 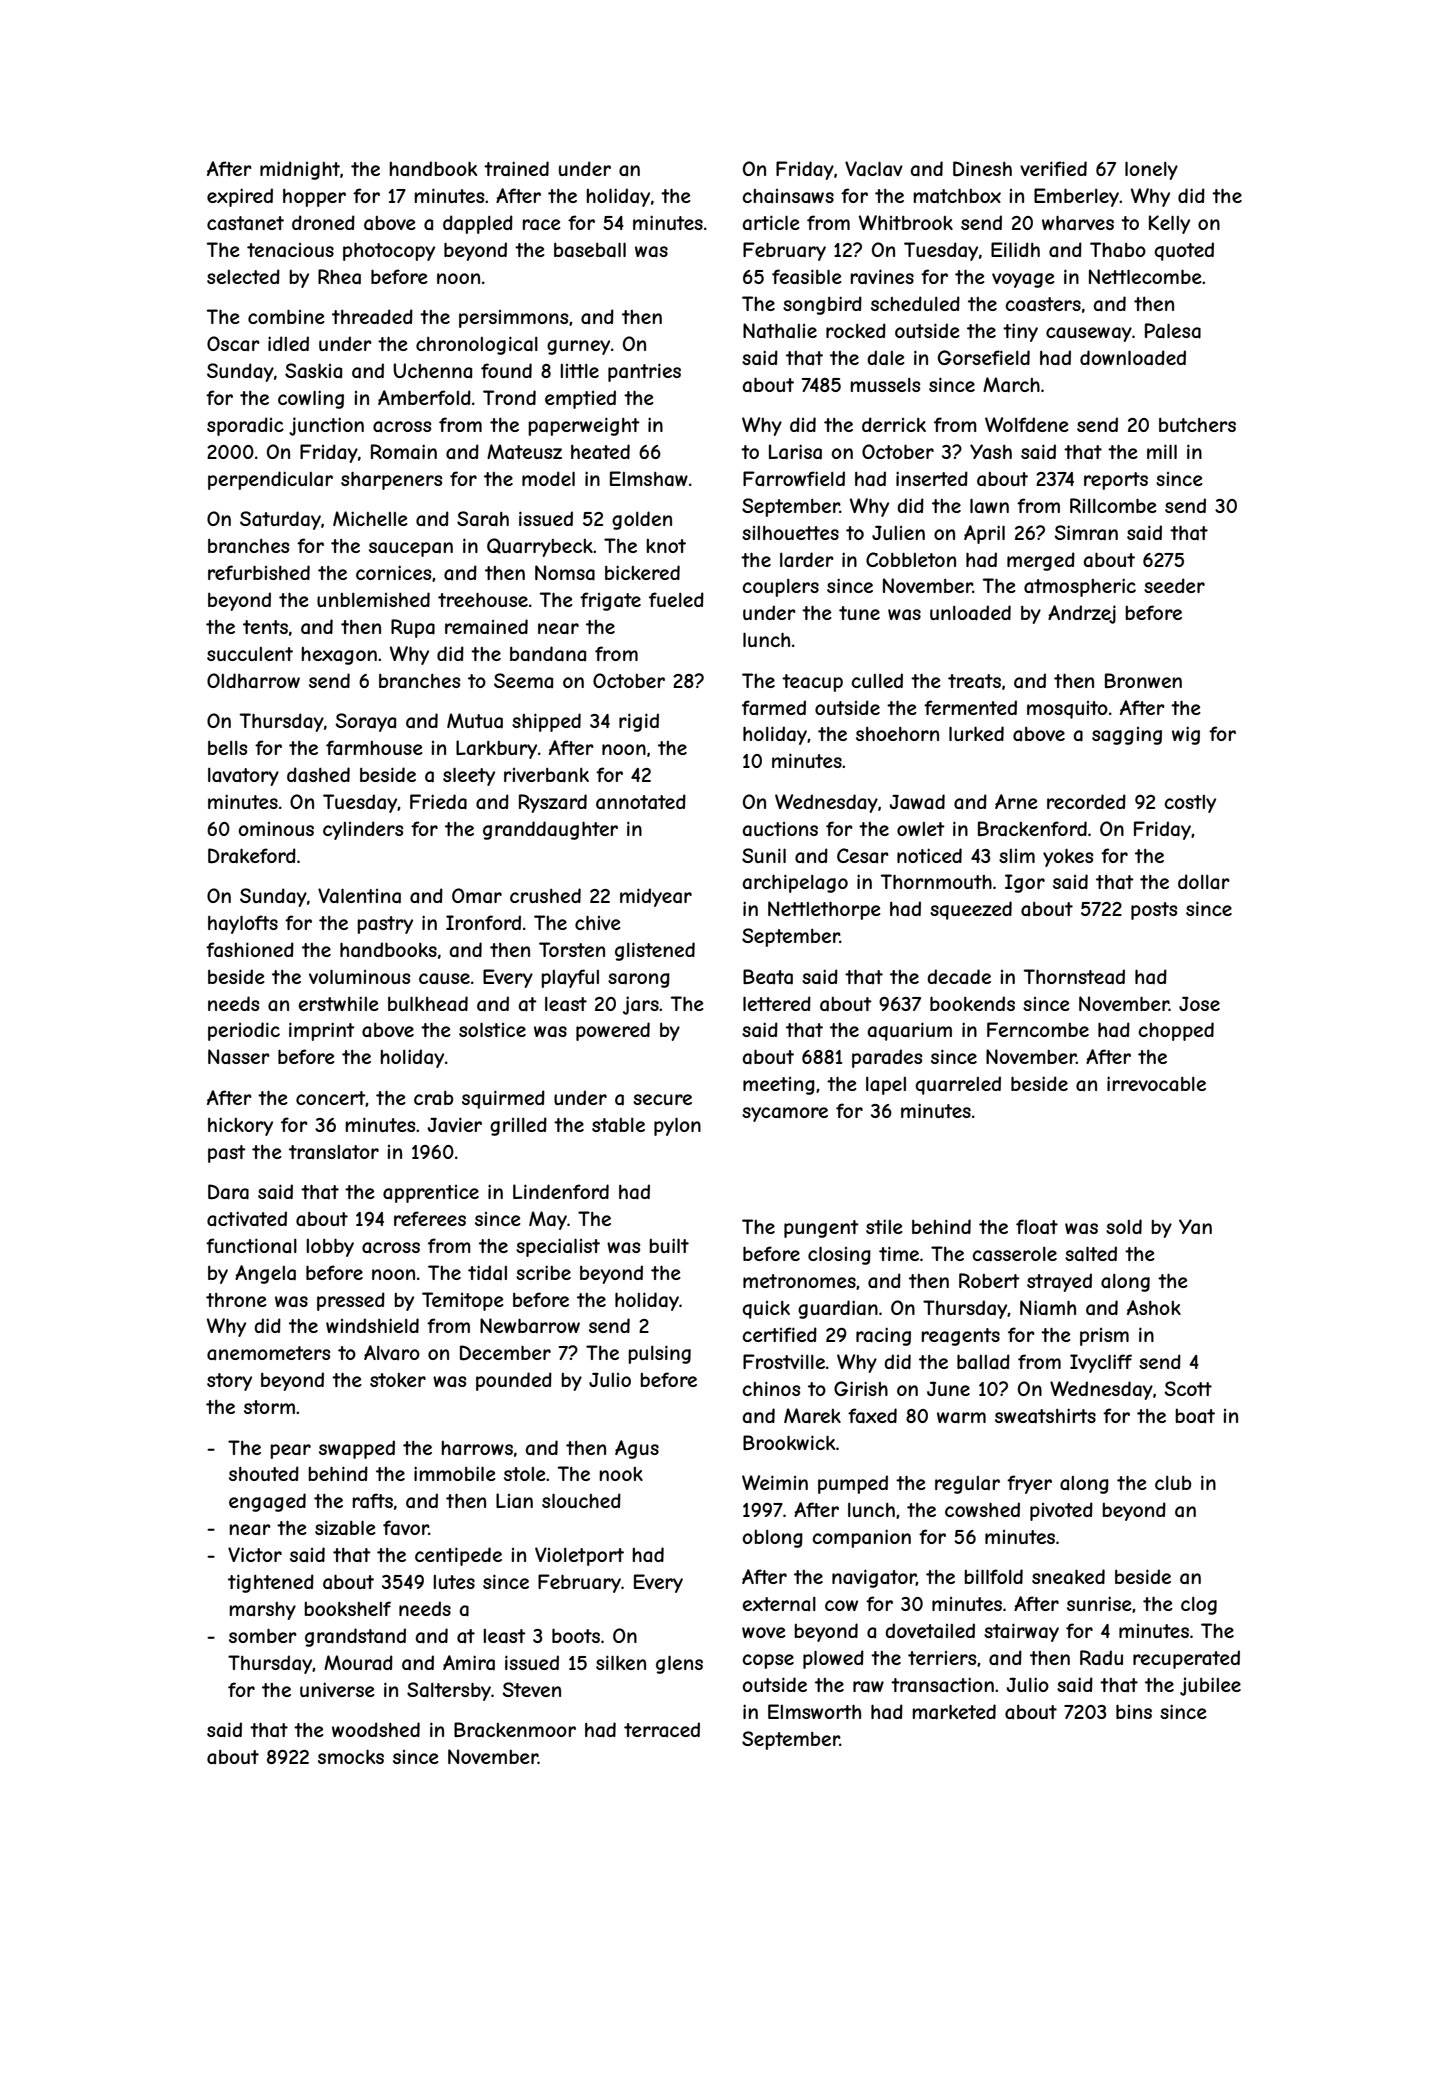 What do you see at coordinates (590, 250) in the document?
I see `baseball` at bounding box center [590, 250].
